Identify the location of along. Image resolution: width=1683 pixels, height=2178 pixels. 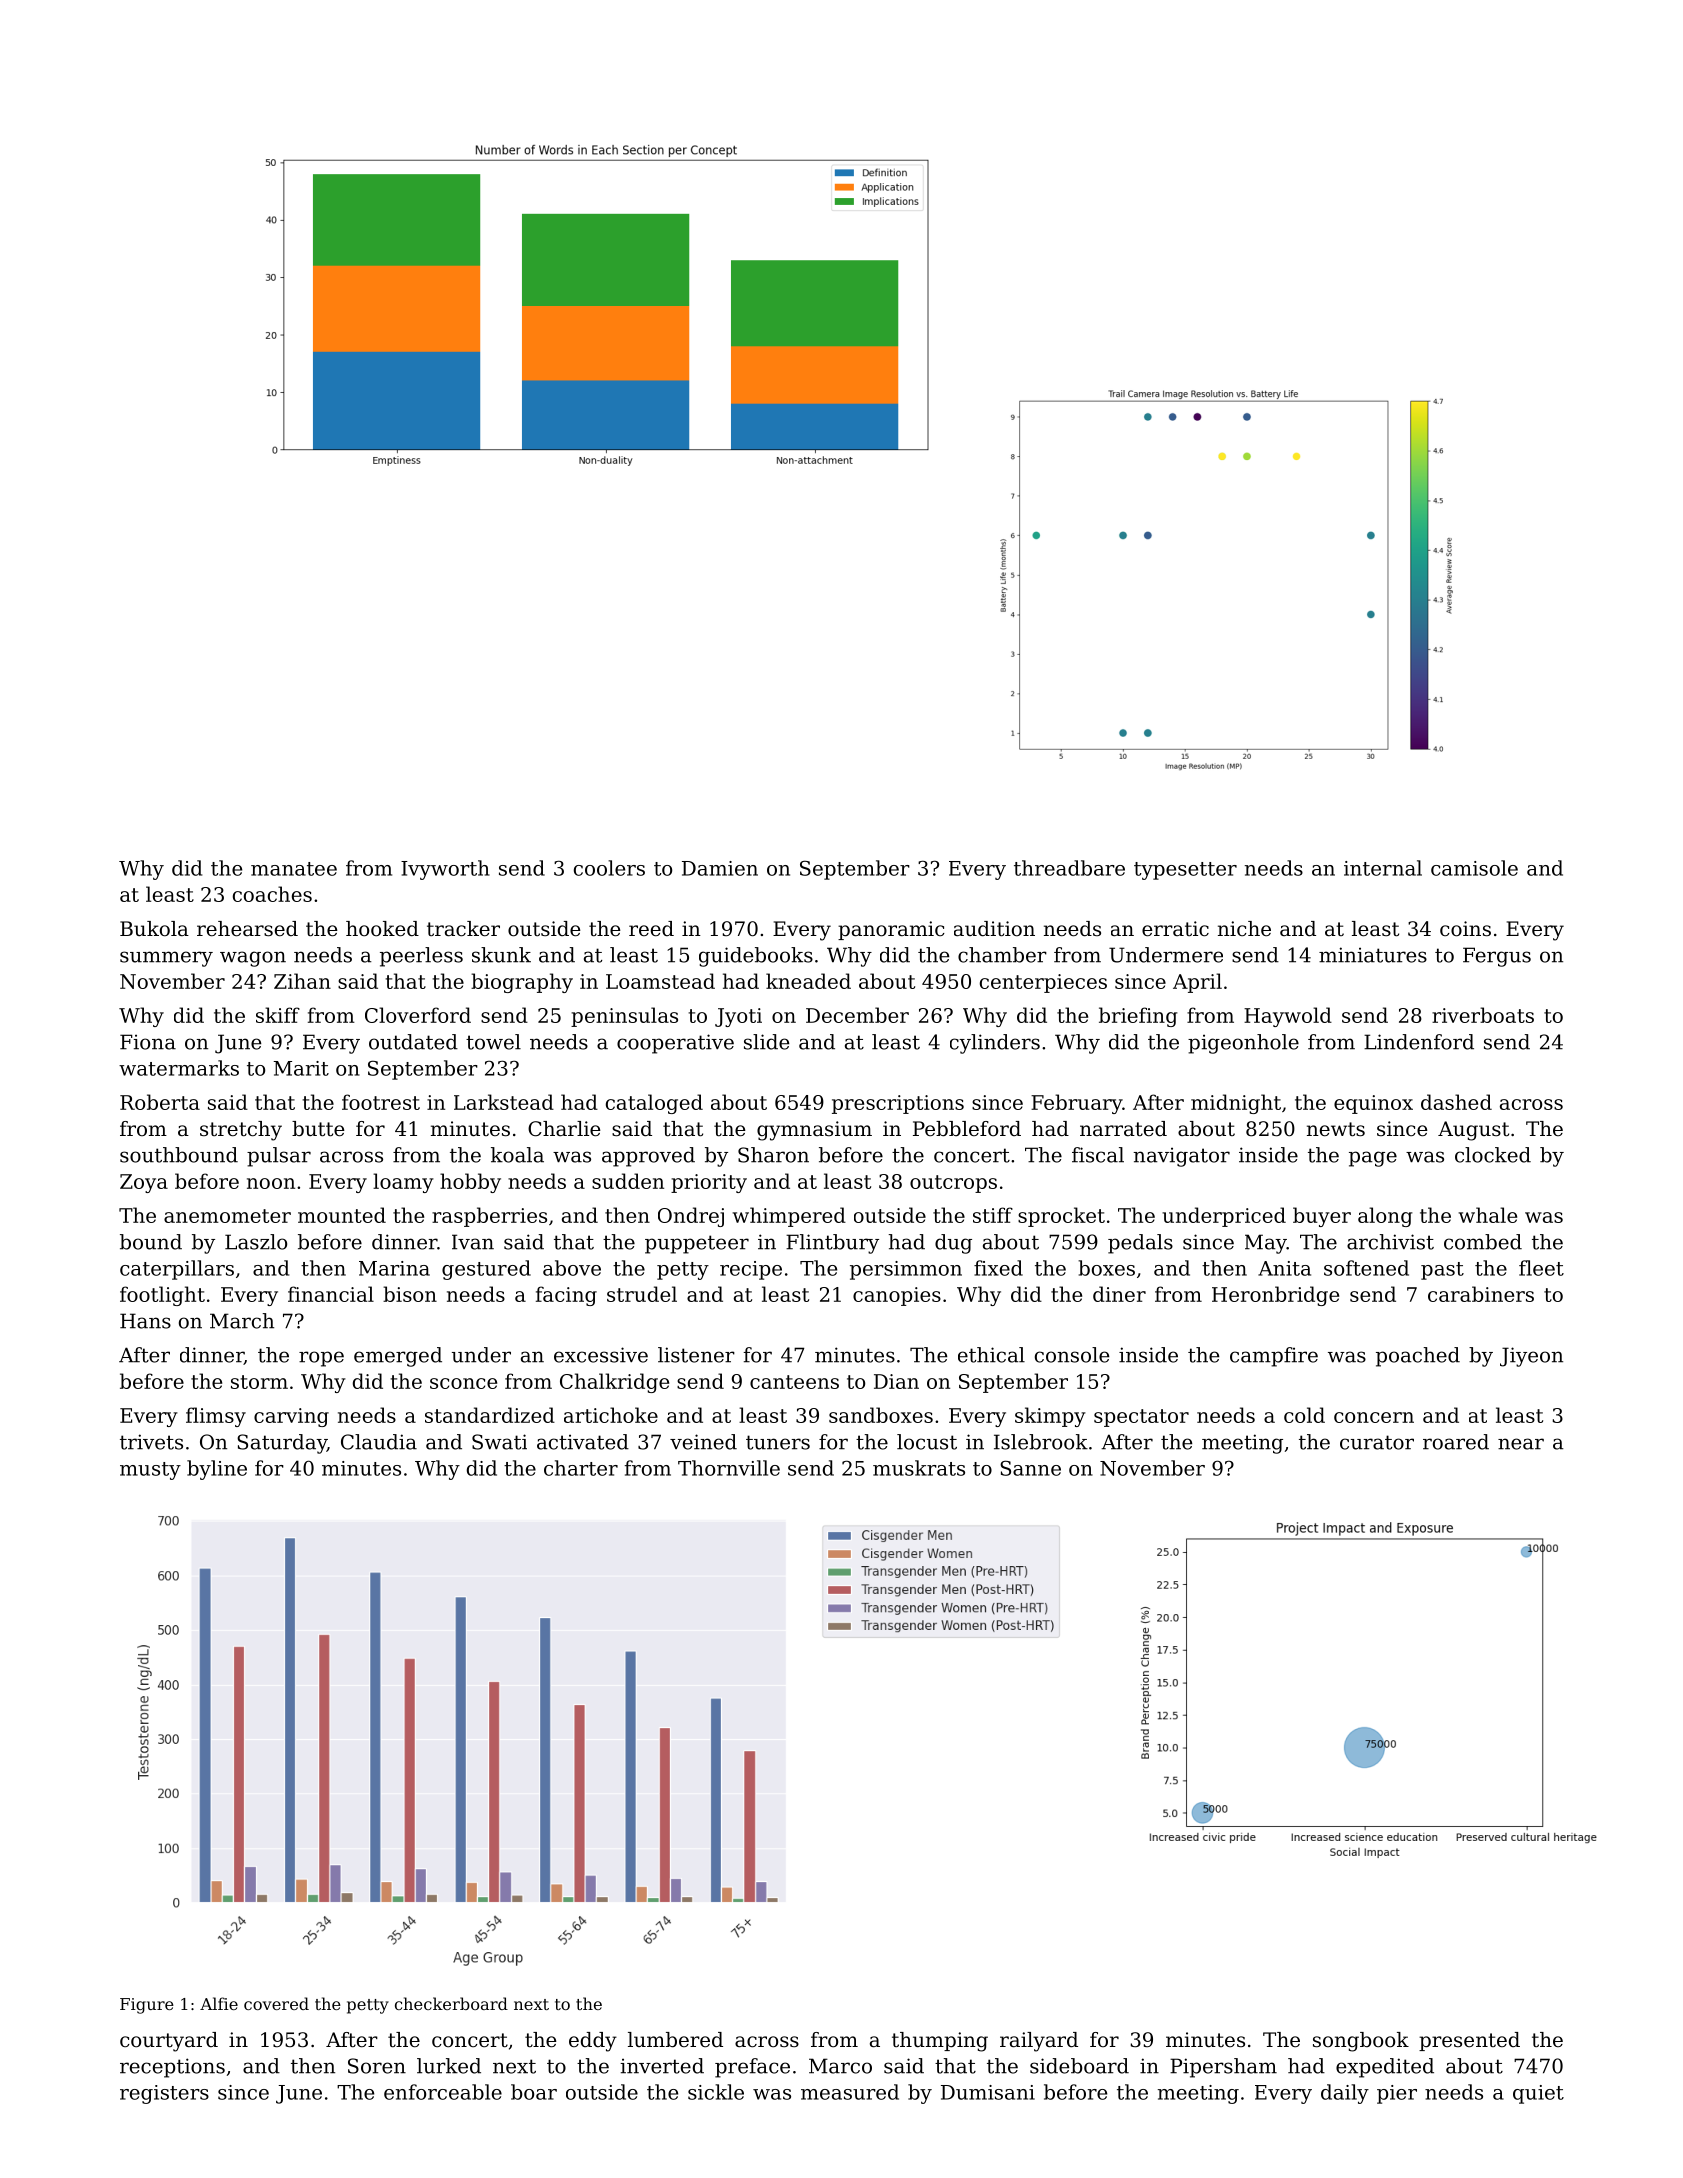
(1385, 1217).
